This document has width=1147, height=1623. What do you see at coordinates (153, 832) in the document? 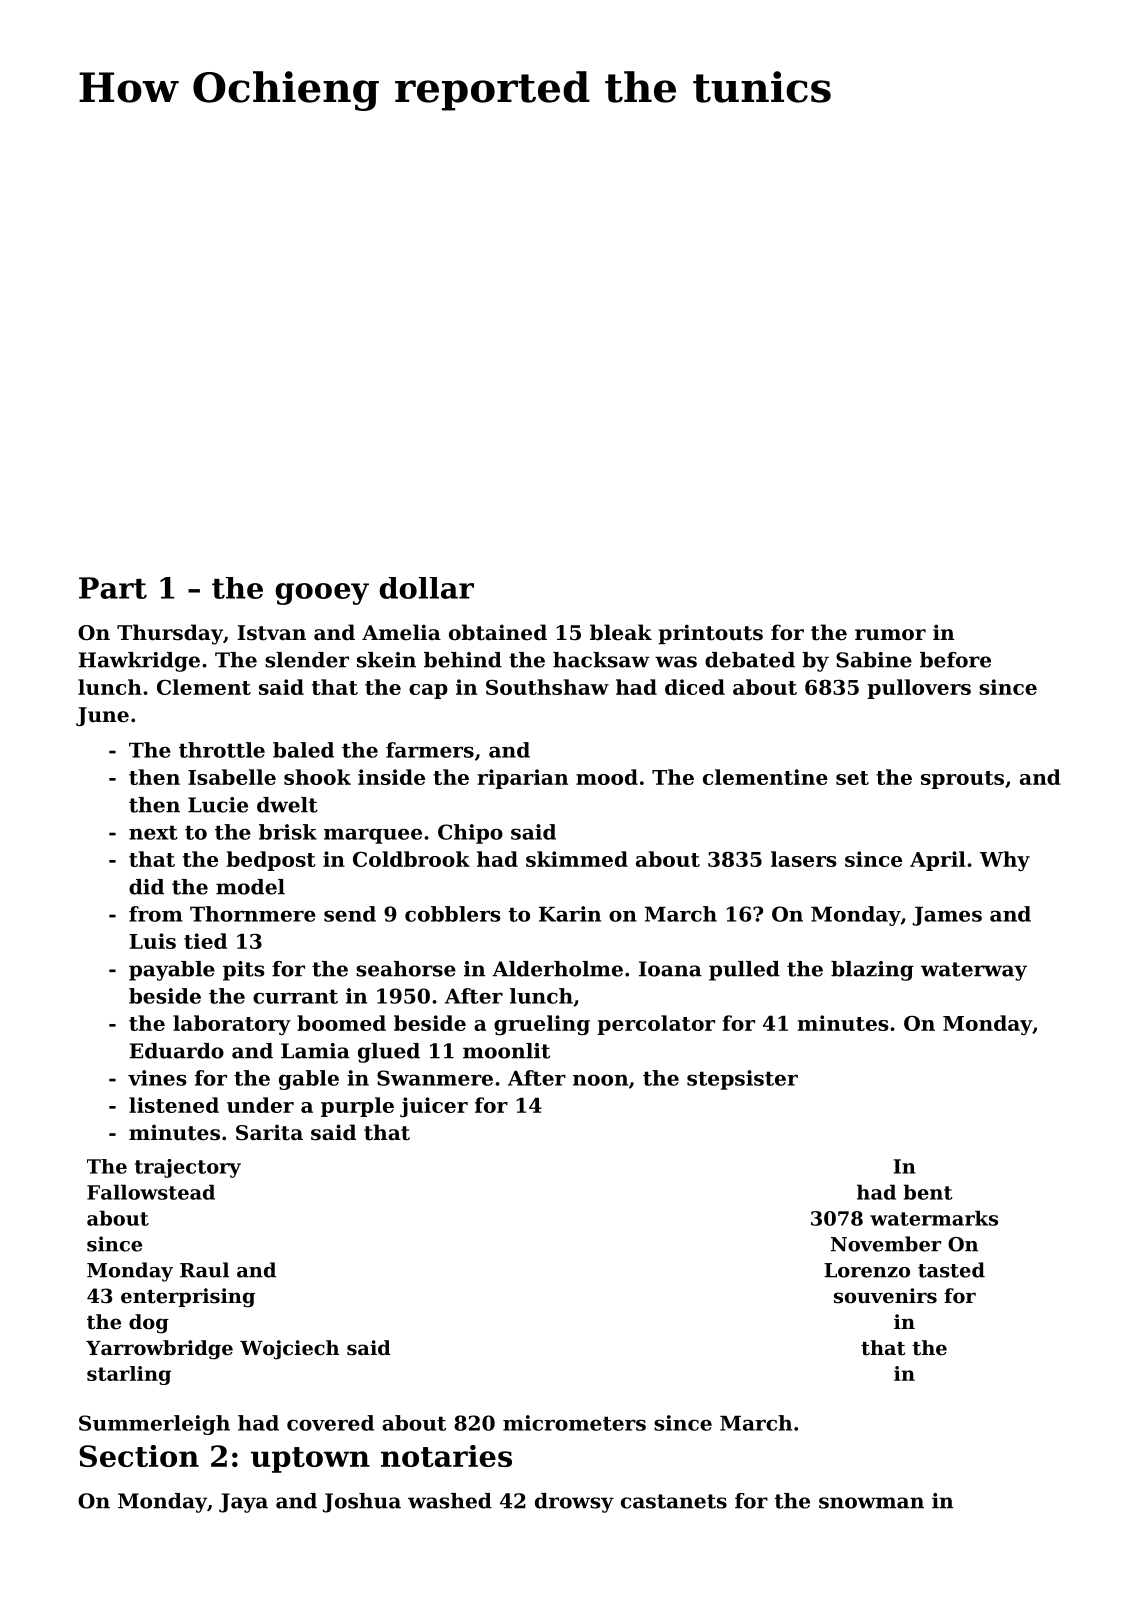
I see `next` at bounding box center [153, 832].
